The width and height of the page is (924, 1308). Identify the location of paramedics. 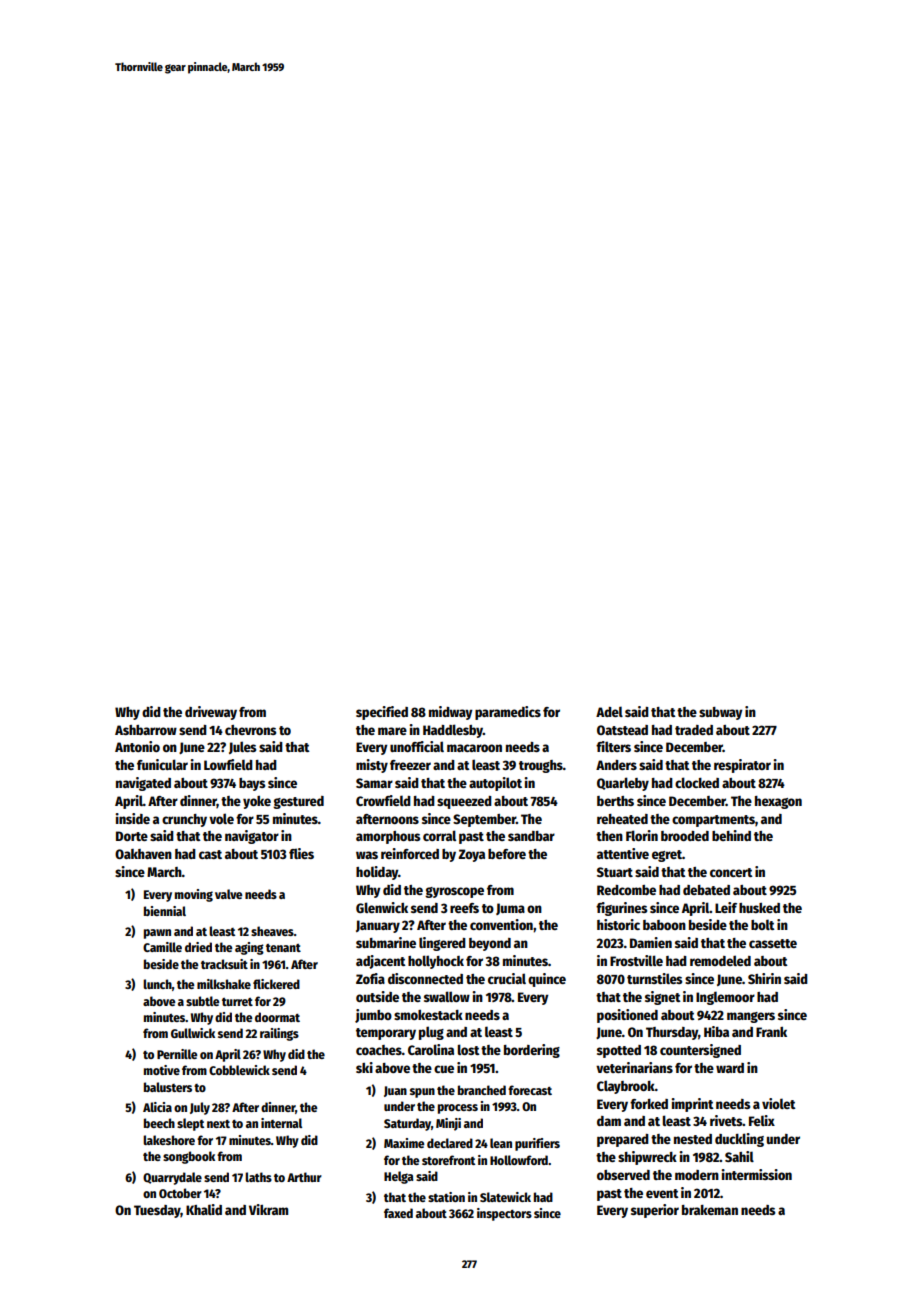
(508, 713).
